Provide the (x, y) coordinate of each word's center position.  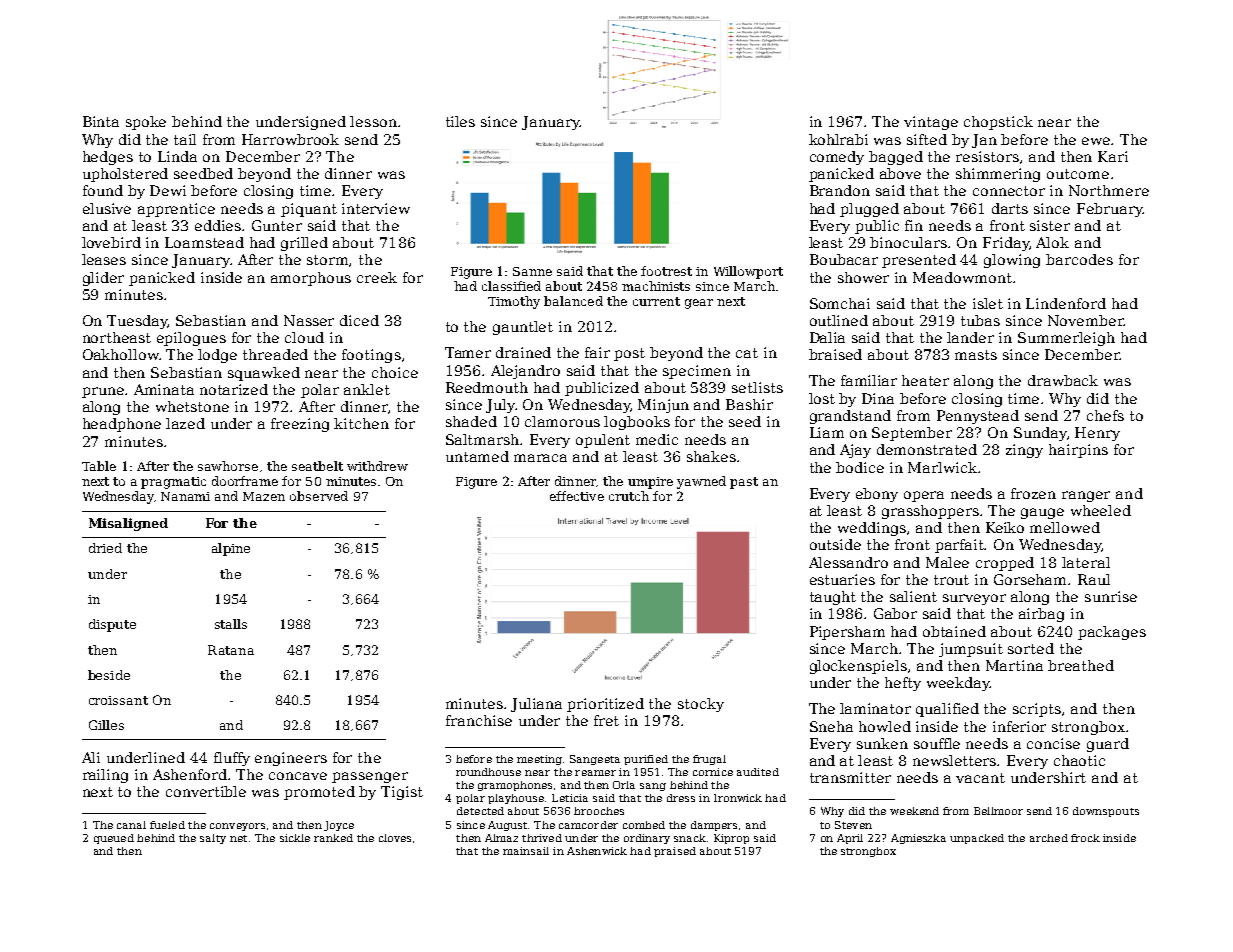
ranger (1086, 496)
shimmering (998, 175)
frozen (1033, 493)
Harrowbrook (290, 139)
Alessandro (848, 562)
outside (835, 544)
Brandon (840, 190)
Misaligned (128, 524)
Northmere (1109, 190)
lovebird (111, 242)
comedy (837, 158)
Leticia (570, 798)
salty (213, 839)
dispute (112, 625)
